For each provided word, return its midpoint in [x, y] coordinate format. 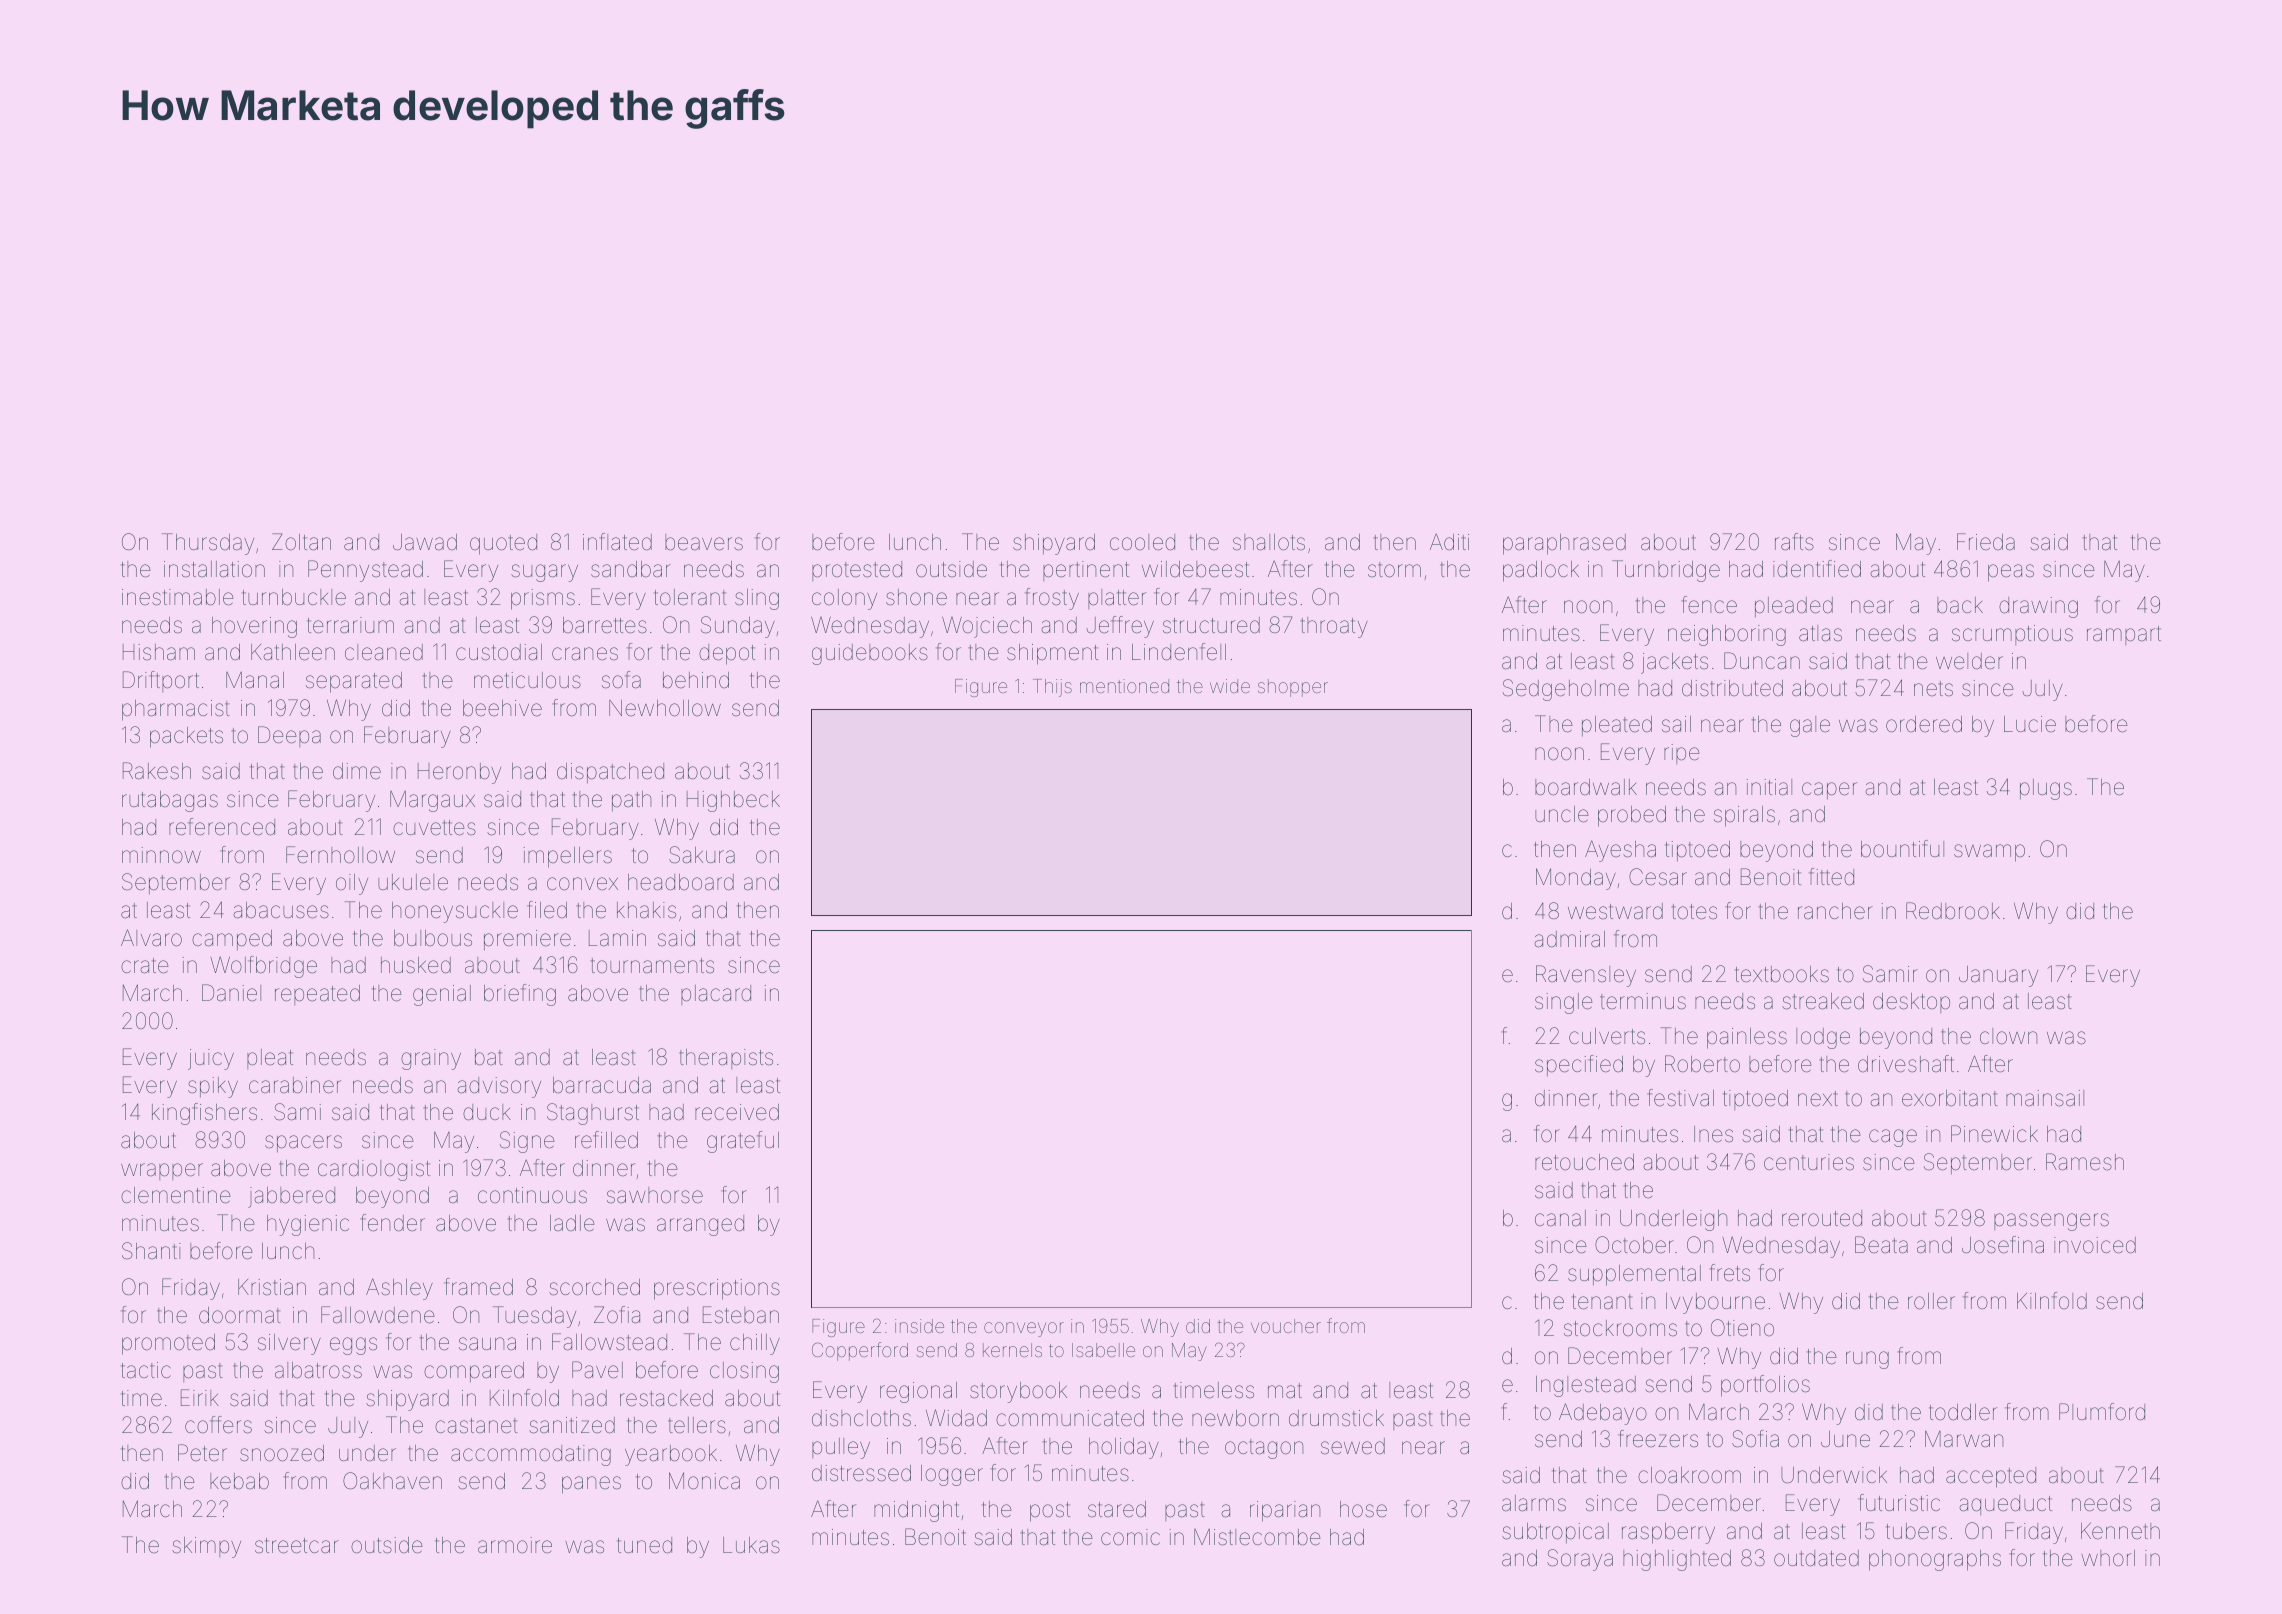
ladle [572, 1223]
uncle [1562, 814]
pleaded [1794, 607]
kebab [239, 1481]
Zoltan [301, 542]
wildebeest [1195, 569]
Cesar [1658, 877]
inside [919, 1326]
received [737, 1112]
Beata [1881, 1245]
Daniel [231, 993]
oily [352, 884]
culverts [1607, 1036]
